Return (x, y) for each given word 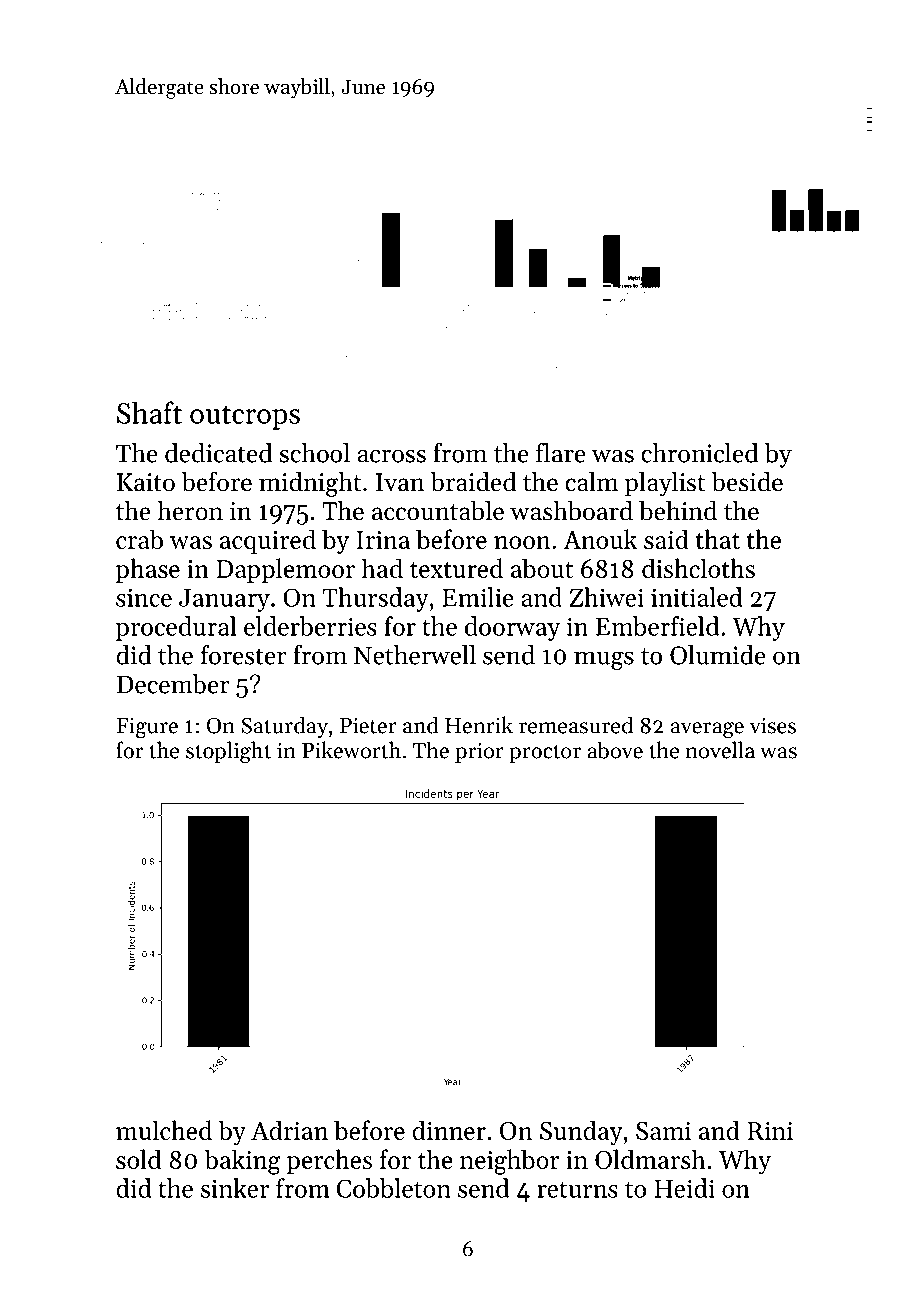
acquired (268, 541)
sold (138, 1159)
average (707, 730)
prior (479, 752)
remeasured (576, 725)
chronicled (699, 453)
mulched (164, 1130)
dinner (449, 1130)
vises (773, 725)
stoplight (228, 752)
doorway (512, 628)
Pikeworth (351, 750)
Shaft (149, 412)
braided (473, 482)
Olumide (718, 655)
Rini (770, 1131)
